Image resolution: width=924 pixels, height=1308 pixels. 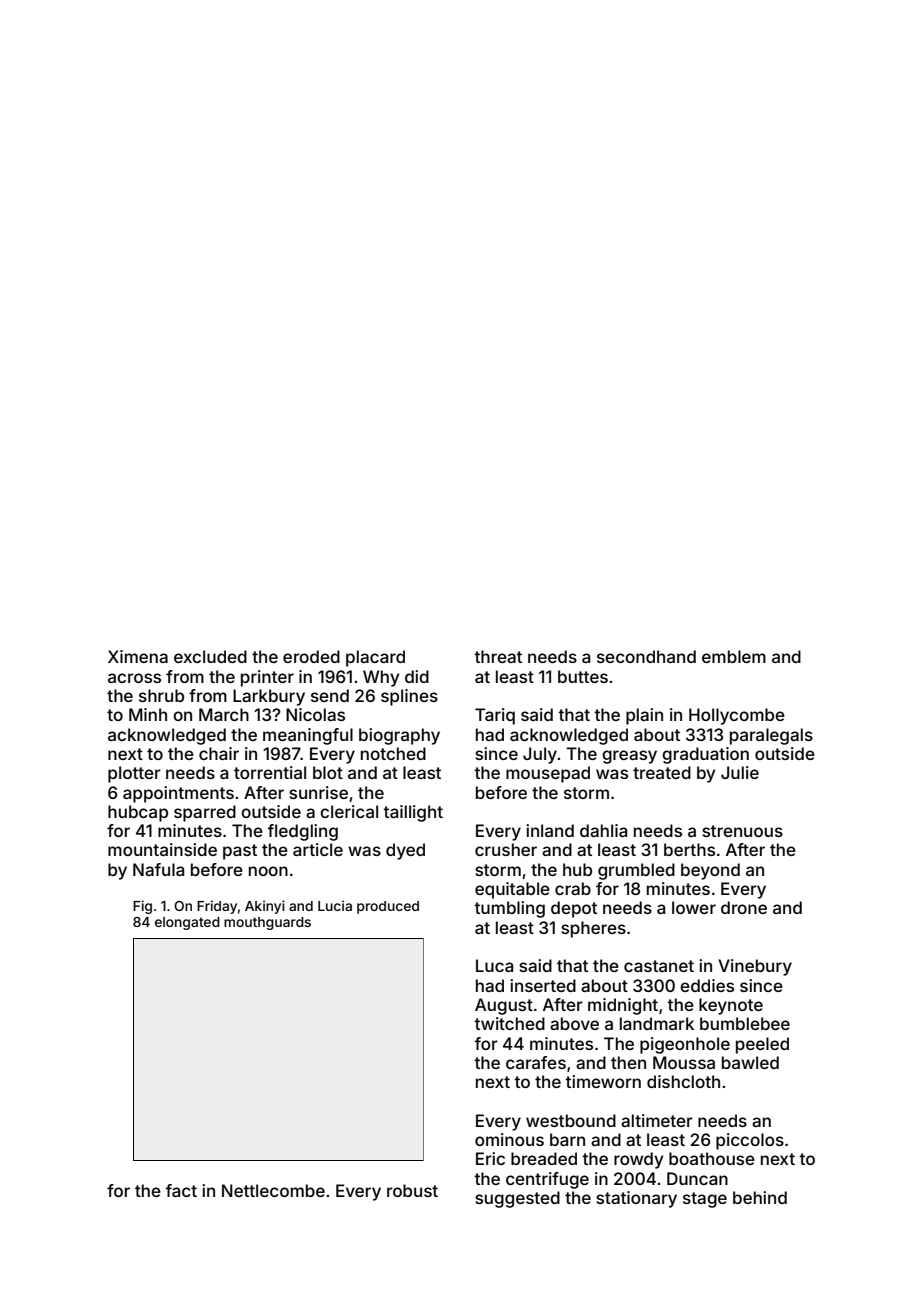 What do you see at coordinates (187, 923) in the image?
I see `elongated` at bounding box center [187, 923].
